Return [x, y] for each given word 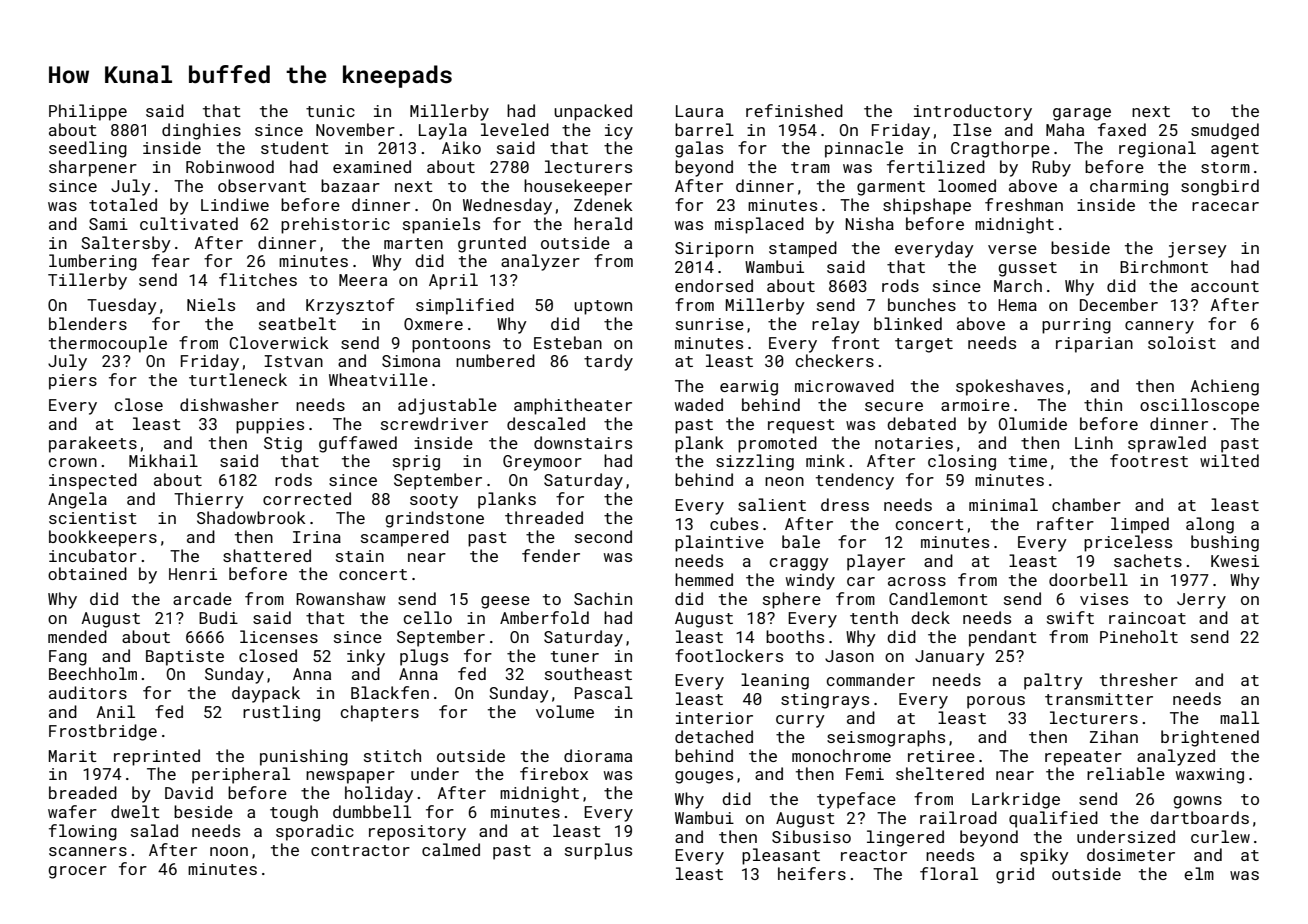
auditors [88, 692]
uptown [603, 307]
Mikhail [163, 460]
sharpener [93, 168]
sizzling [755, 462]
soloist [1182, 342]
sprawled [1167, 444]
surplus [598, 851]
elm [1199, 873]
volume [565, 711]
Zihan [1114, 736]
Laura [699, 111]
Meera [363, 280]
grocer [77, 872]
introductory [973, 112]
